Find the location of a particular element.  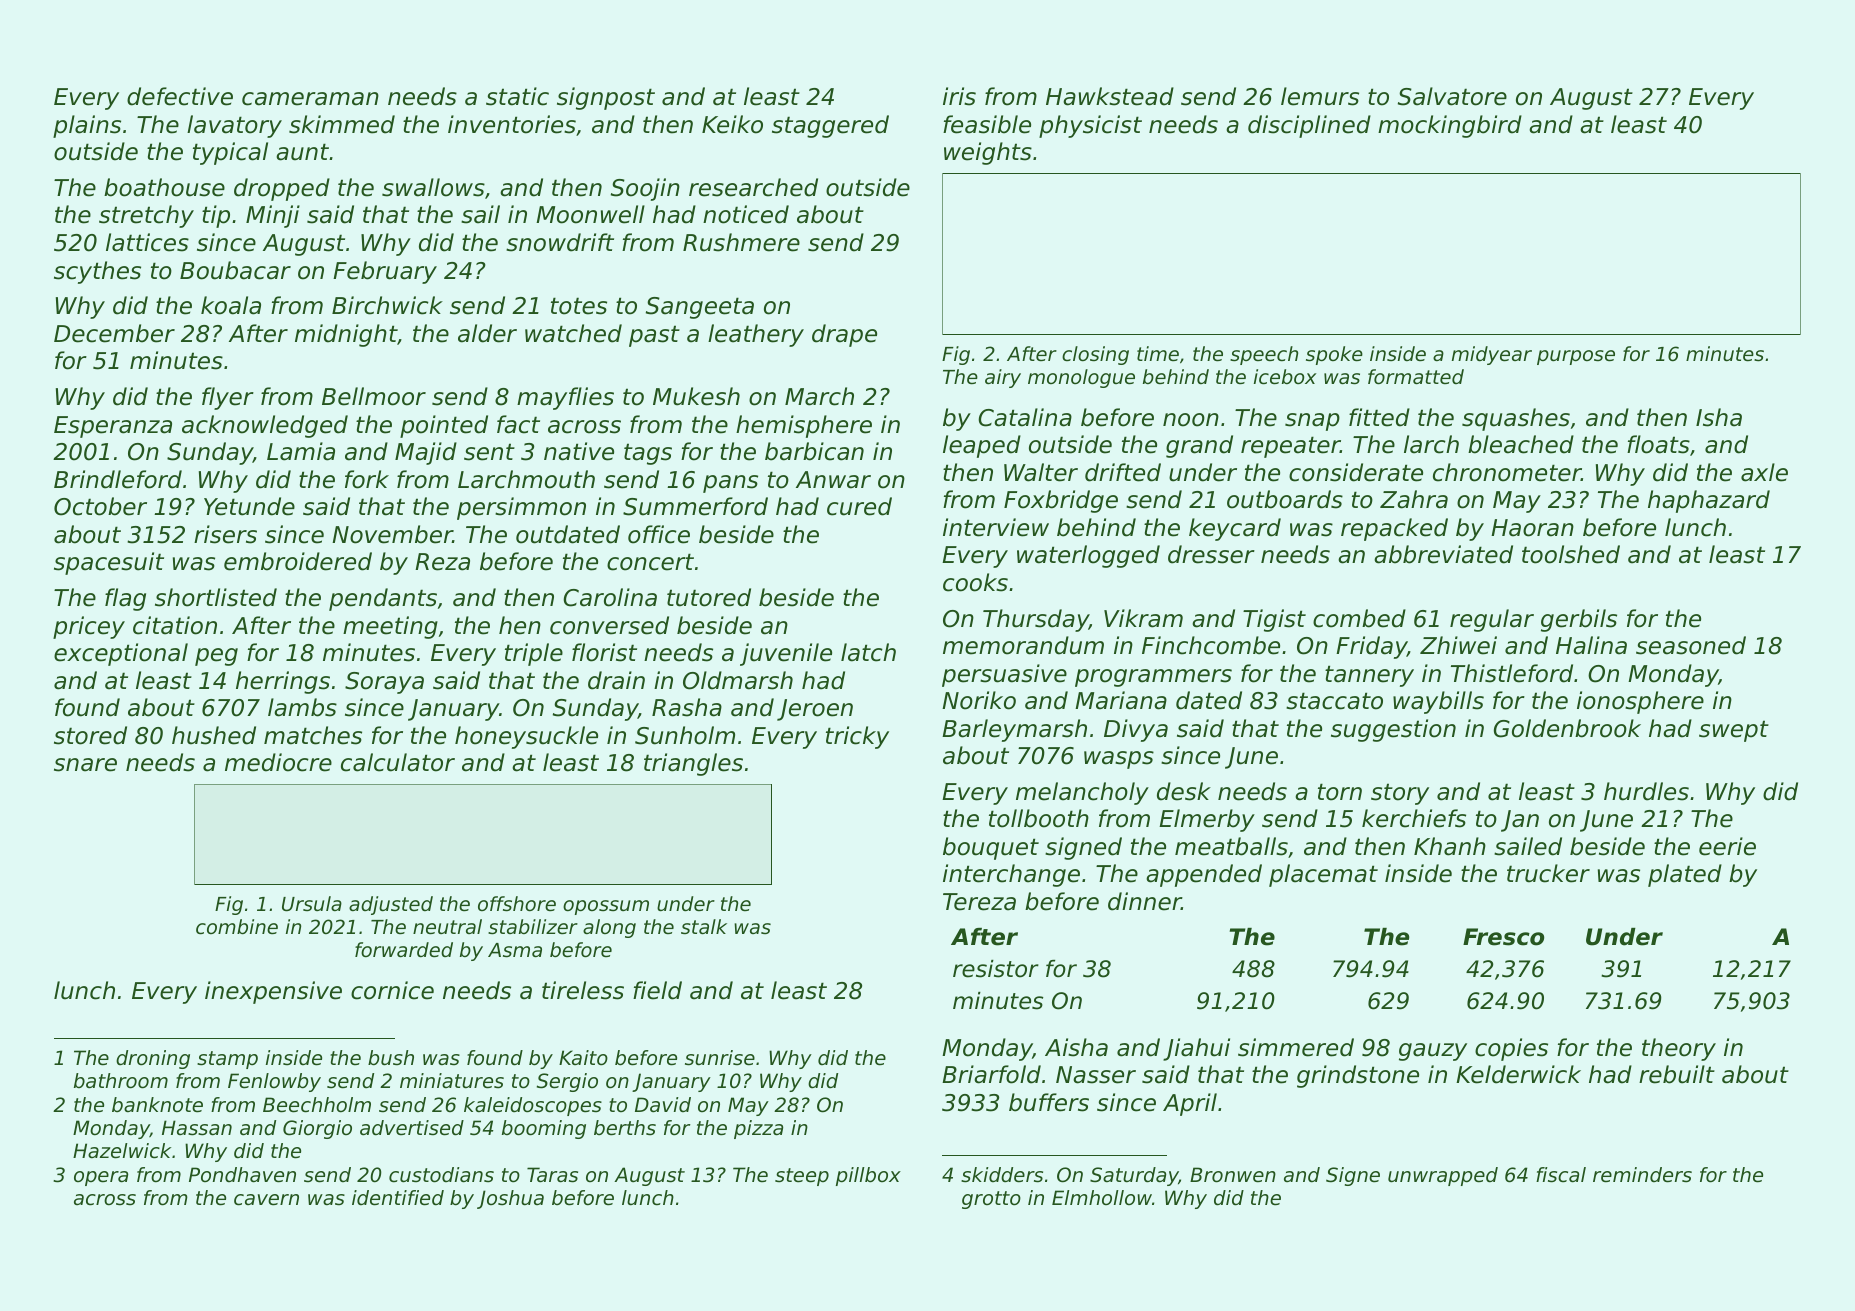

hurdles is located at coordinates (1646, 791).
